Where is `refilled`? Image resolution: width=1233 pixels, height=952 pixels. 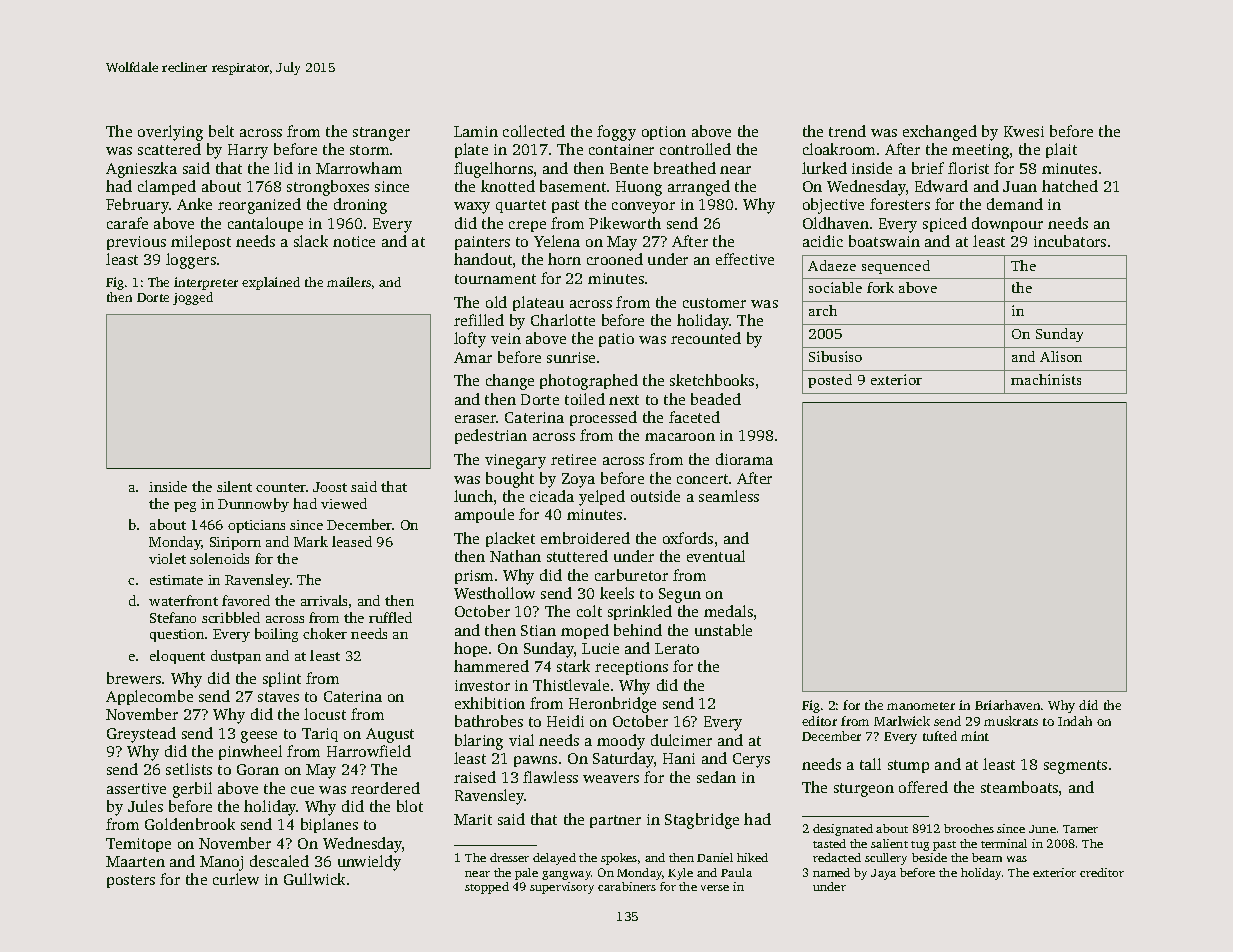 refilled is located at coordinates (479, 320).
